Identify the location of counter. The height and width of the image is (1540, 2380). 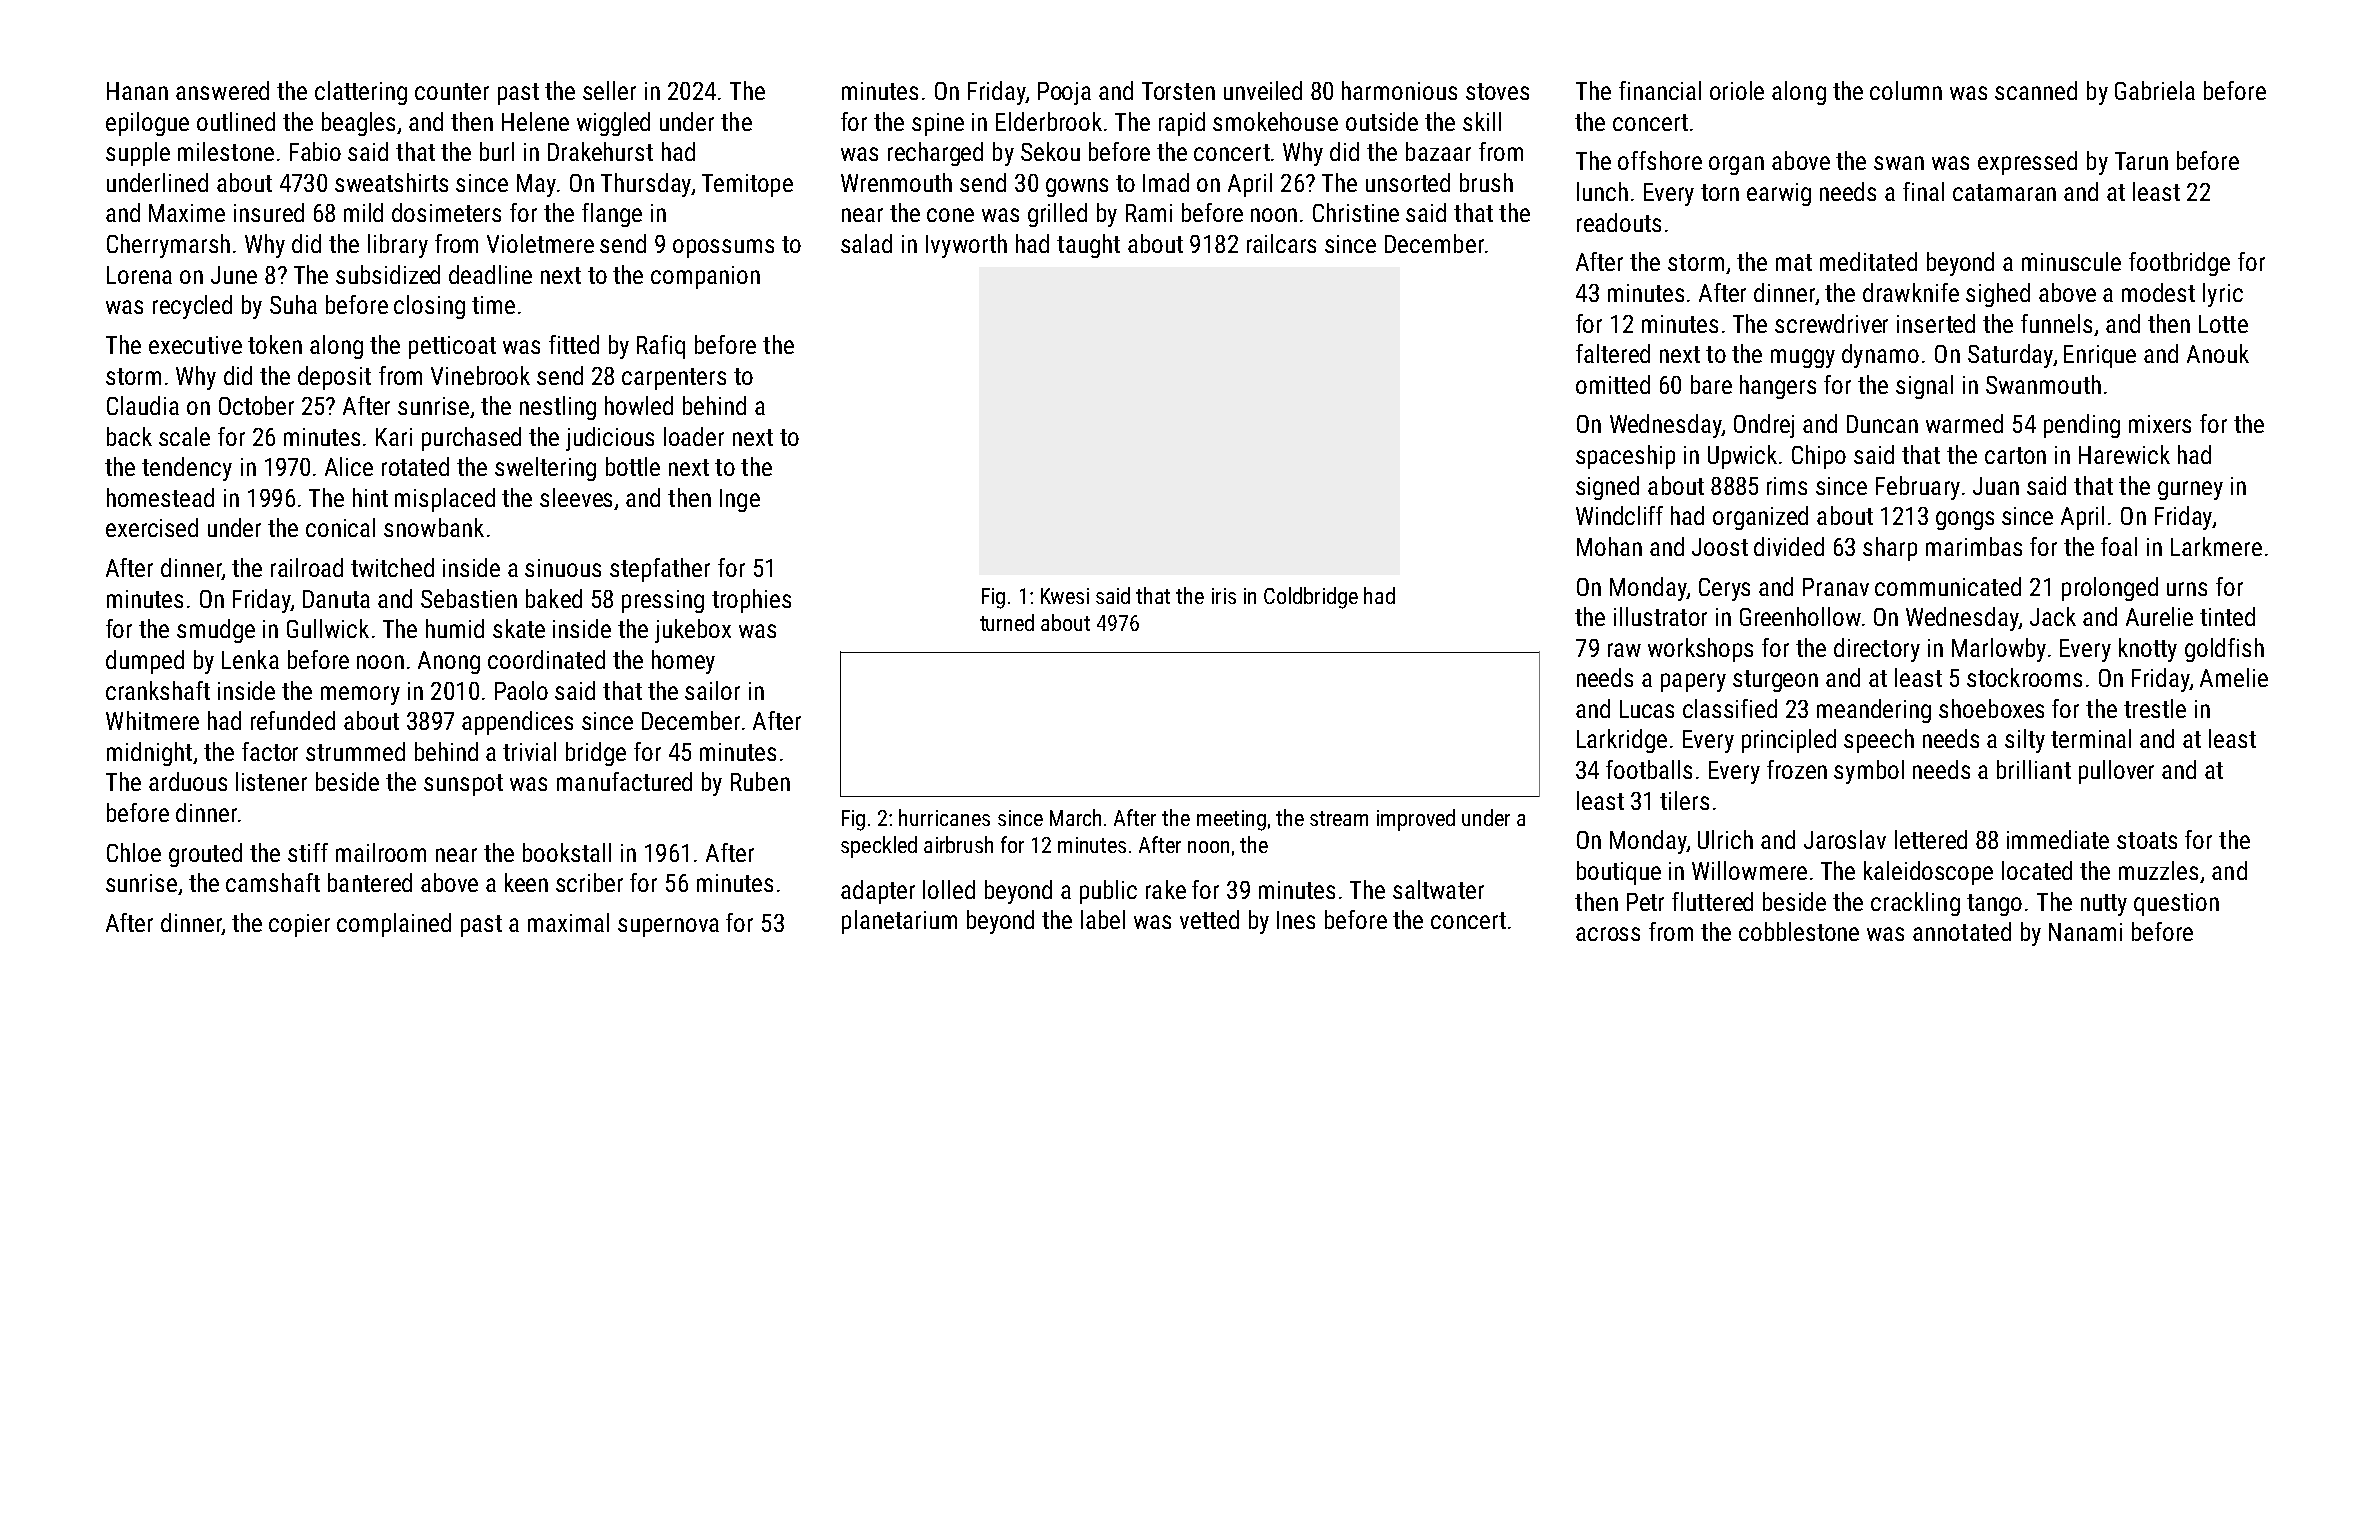
(452, 91).
